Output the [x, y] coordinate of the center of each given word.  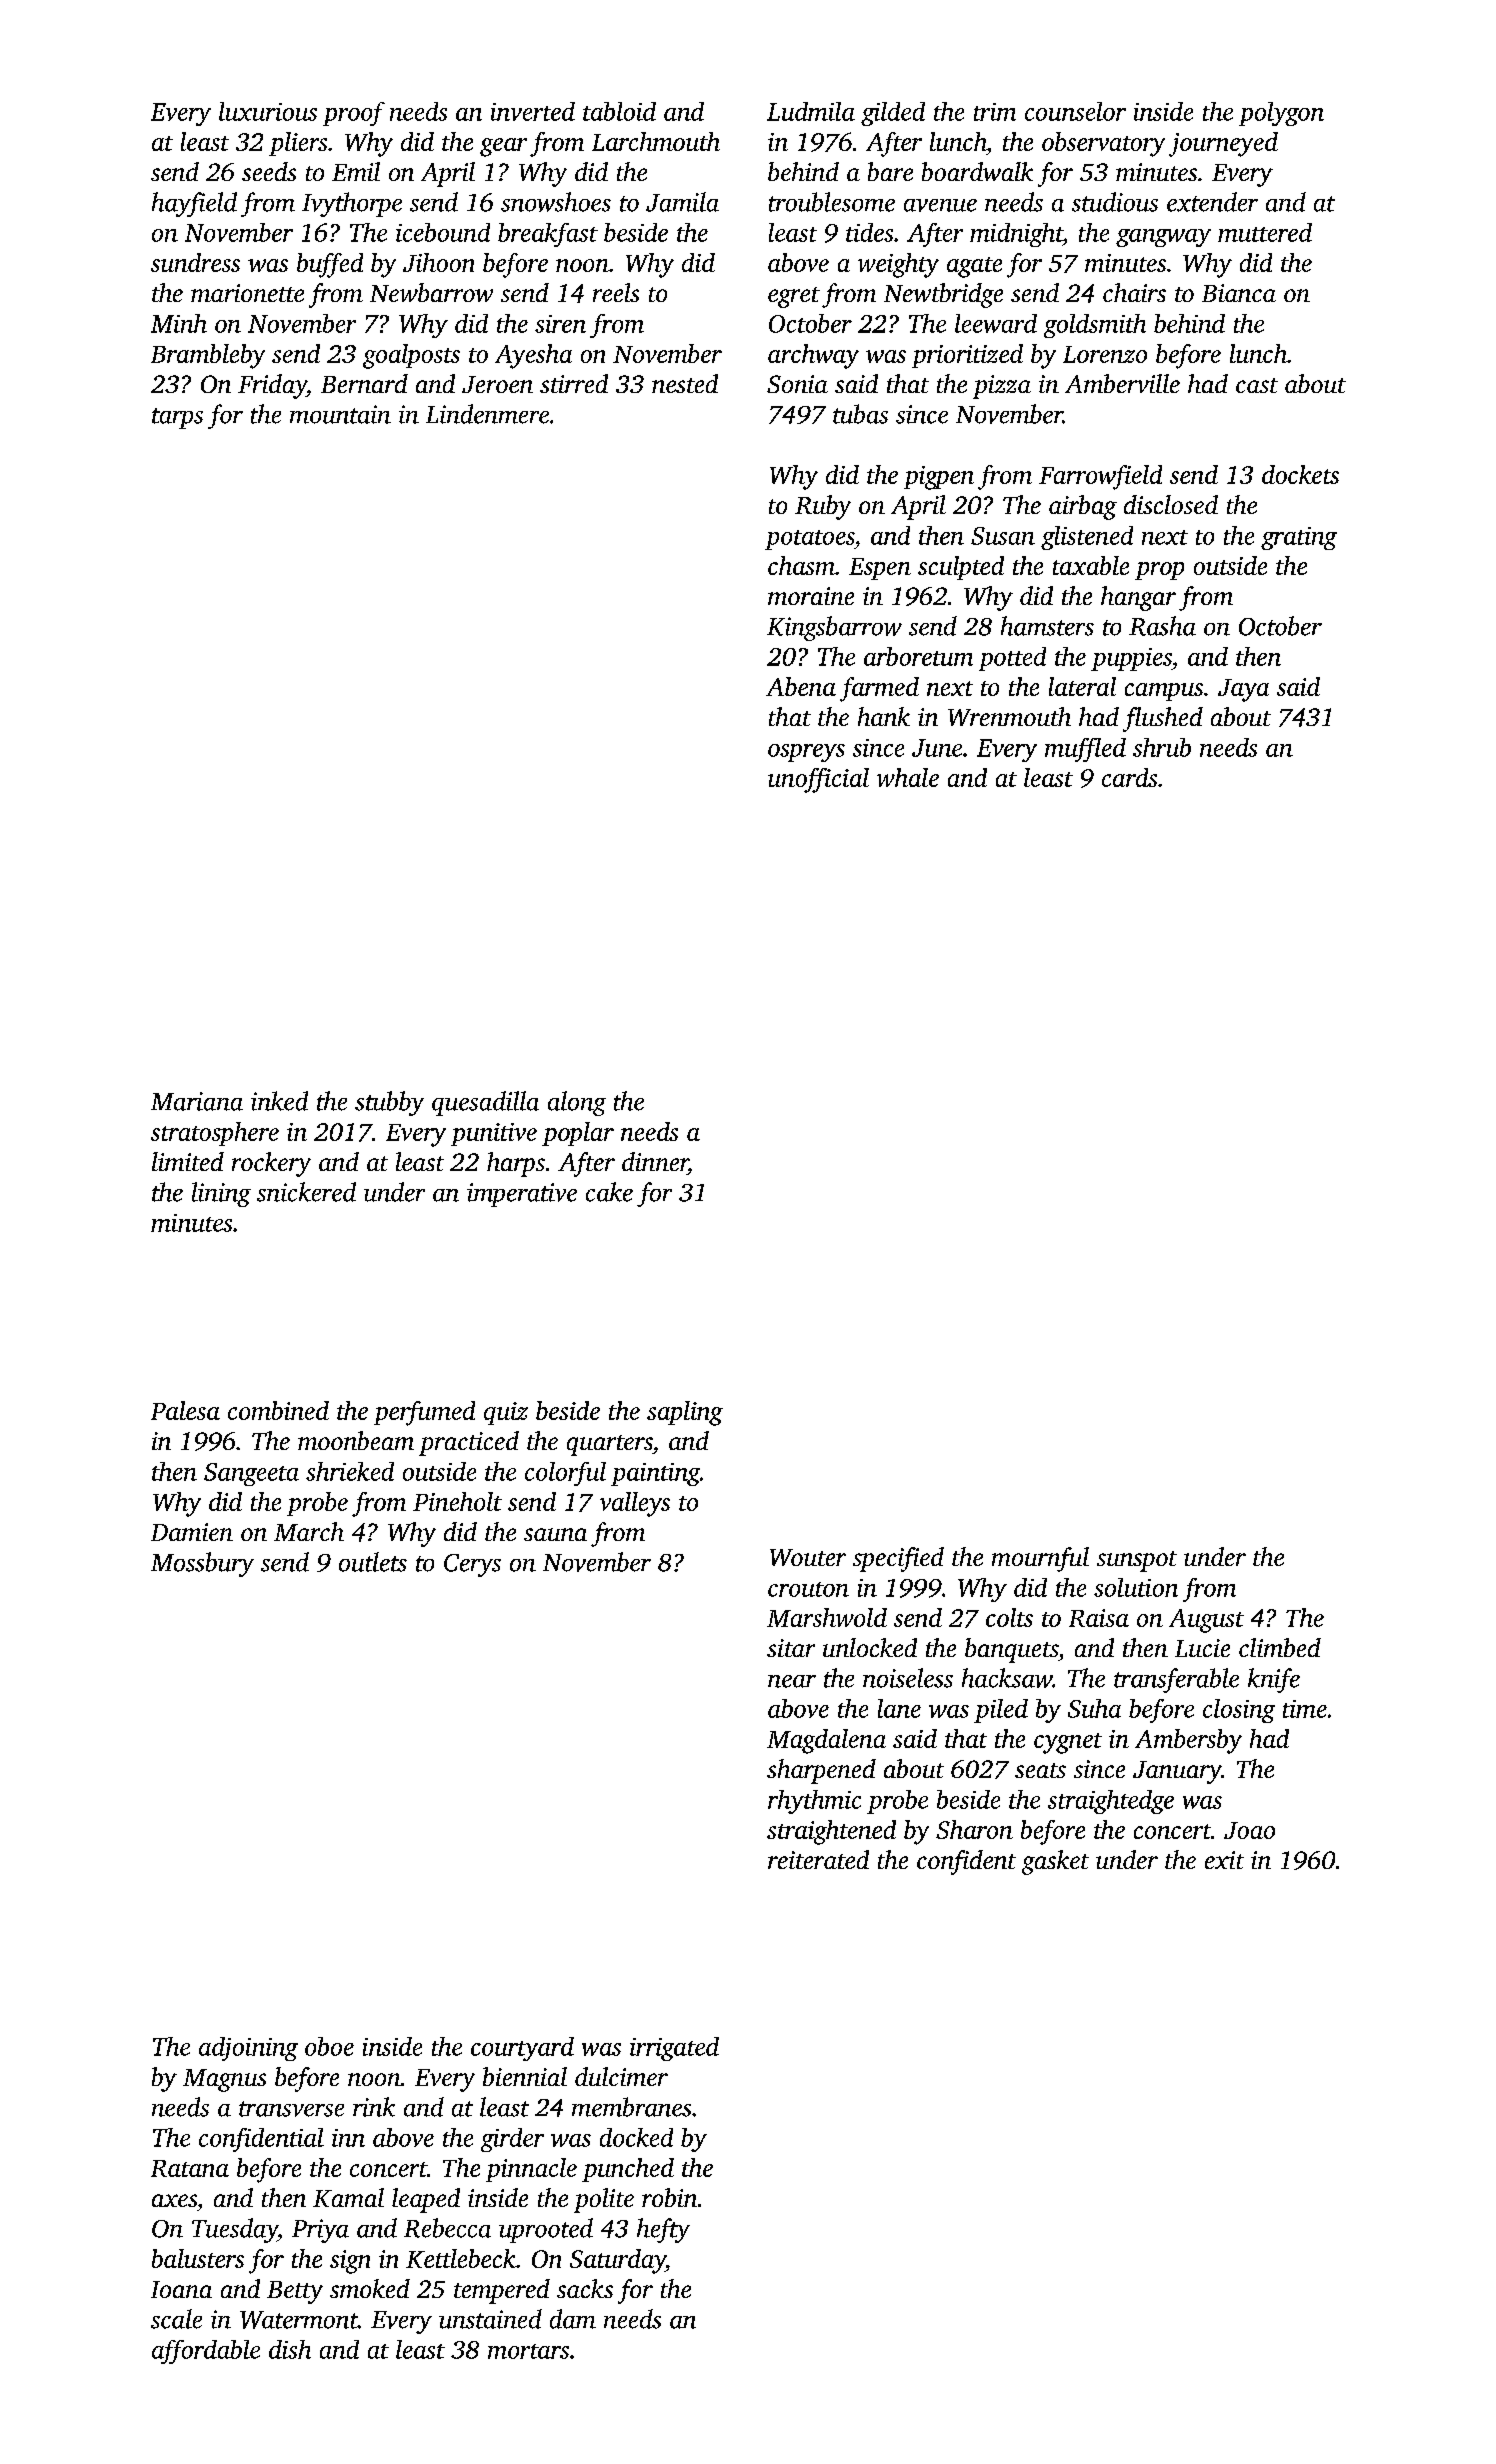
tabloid [619, 111]
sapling [685, 1413]
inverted [533, 111]
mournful [1040, 1559]
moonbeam [356, 1440]
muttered [1265, 232]
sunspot [1137, 1561]
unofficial [818, 780]
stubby [389, 1103]
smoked [370, 2288]
